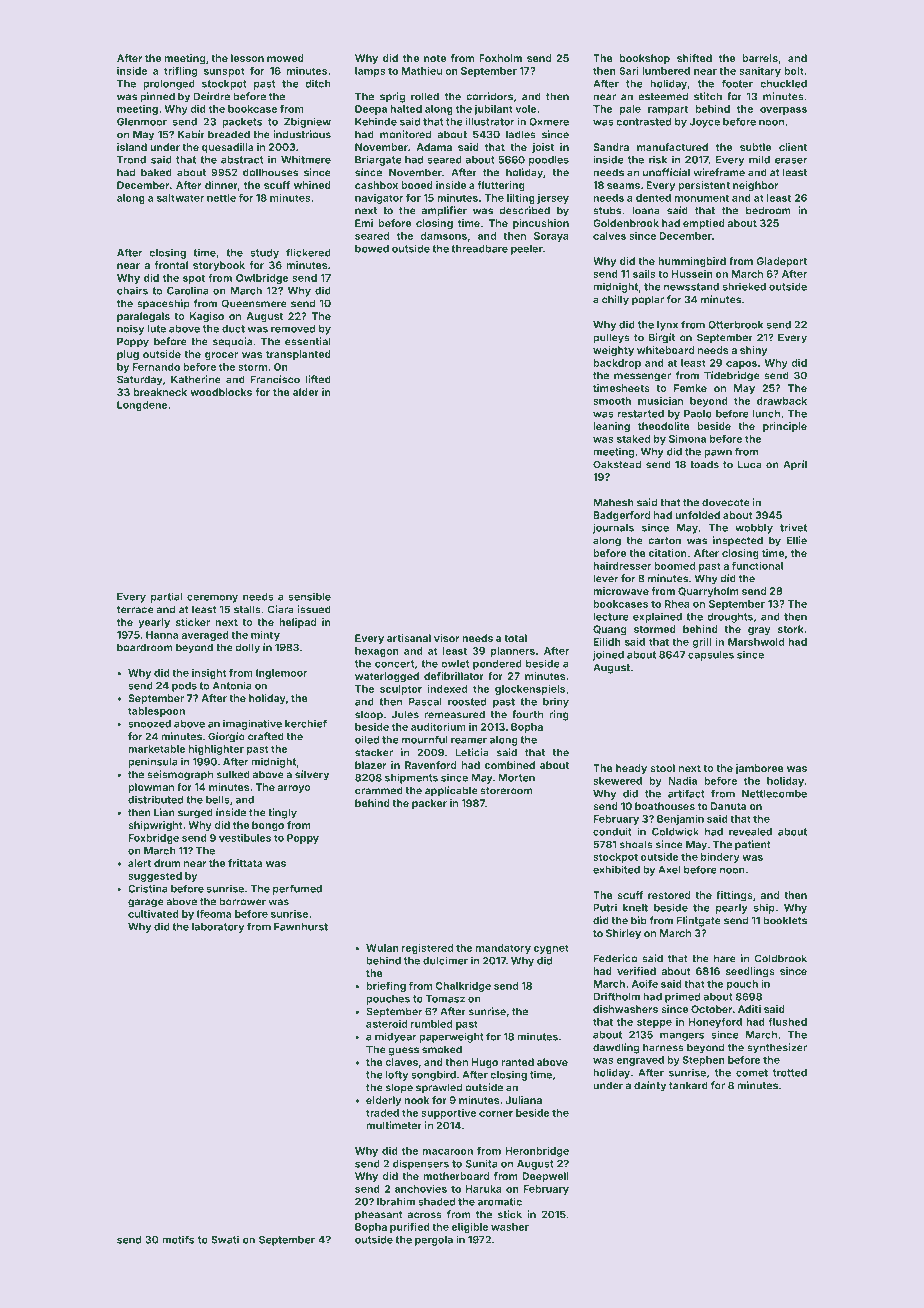 The image size is (924, 1308). What do you see at coordinates (242, 160) in the page?
I see `abstract` at bounding box center [242, 160].
